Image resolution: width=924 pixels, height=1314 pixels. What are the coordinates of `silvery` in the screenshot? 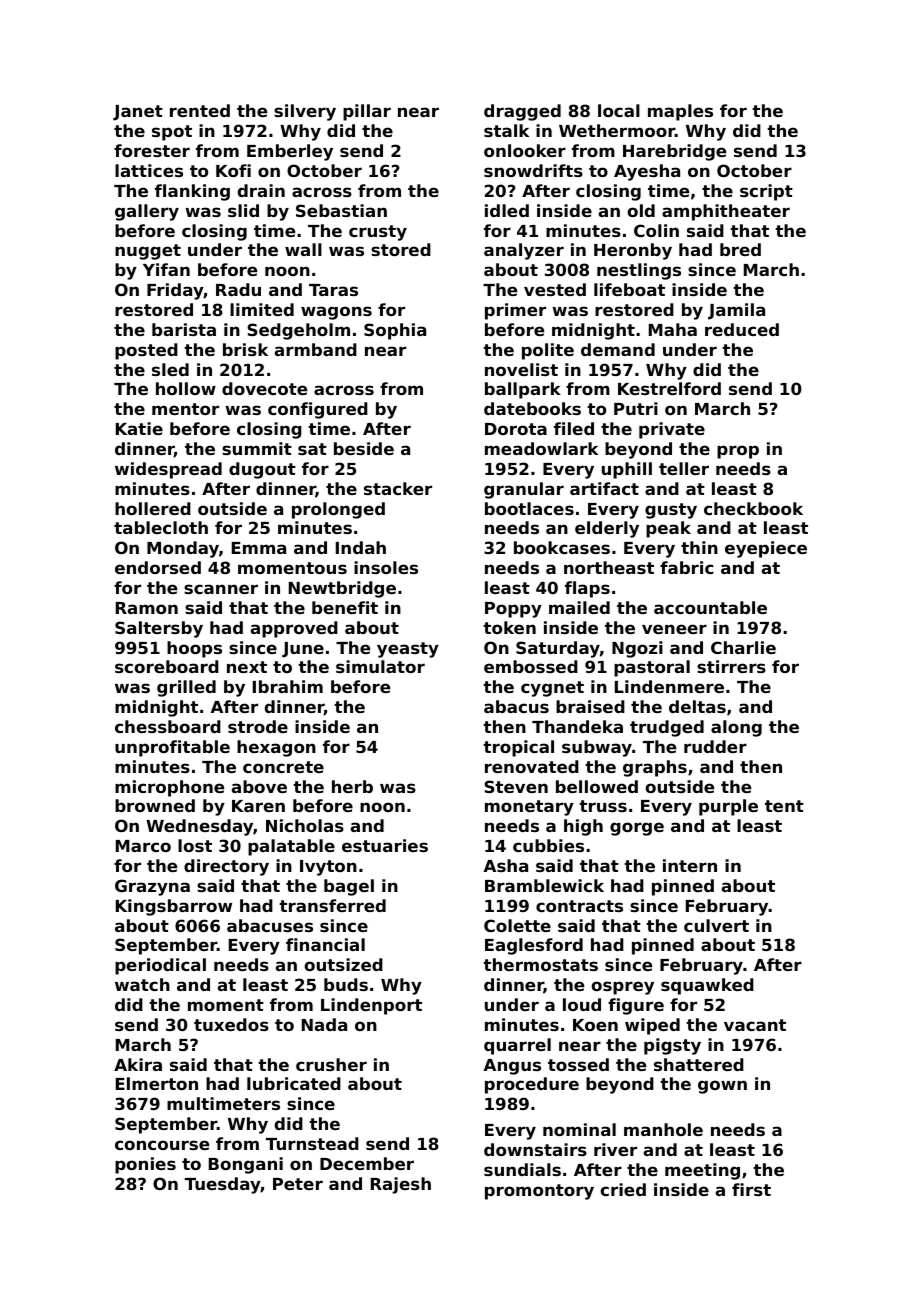 It's located at (305, 112).
